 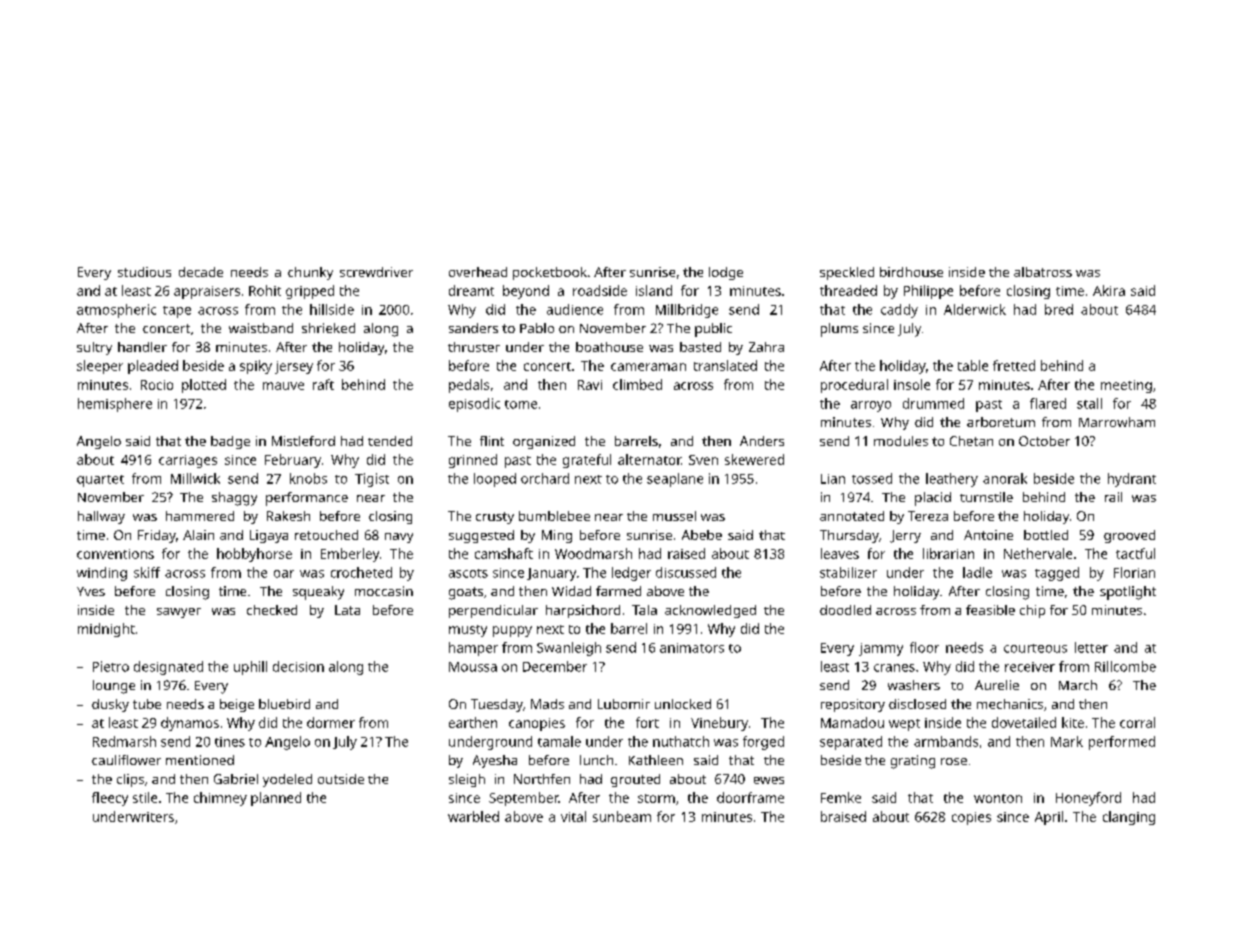 I want to click on organized, so click(x=544, y=442).
